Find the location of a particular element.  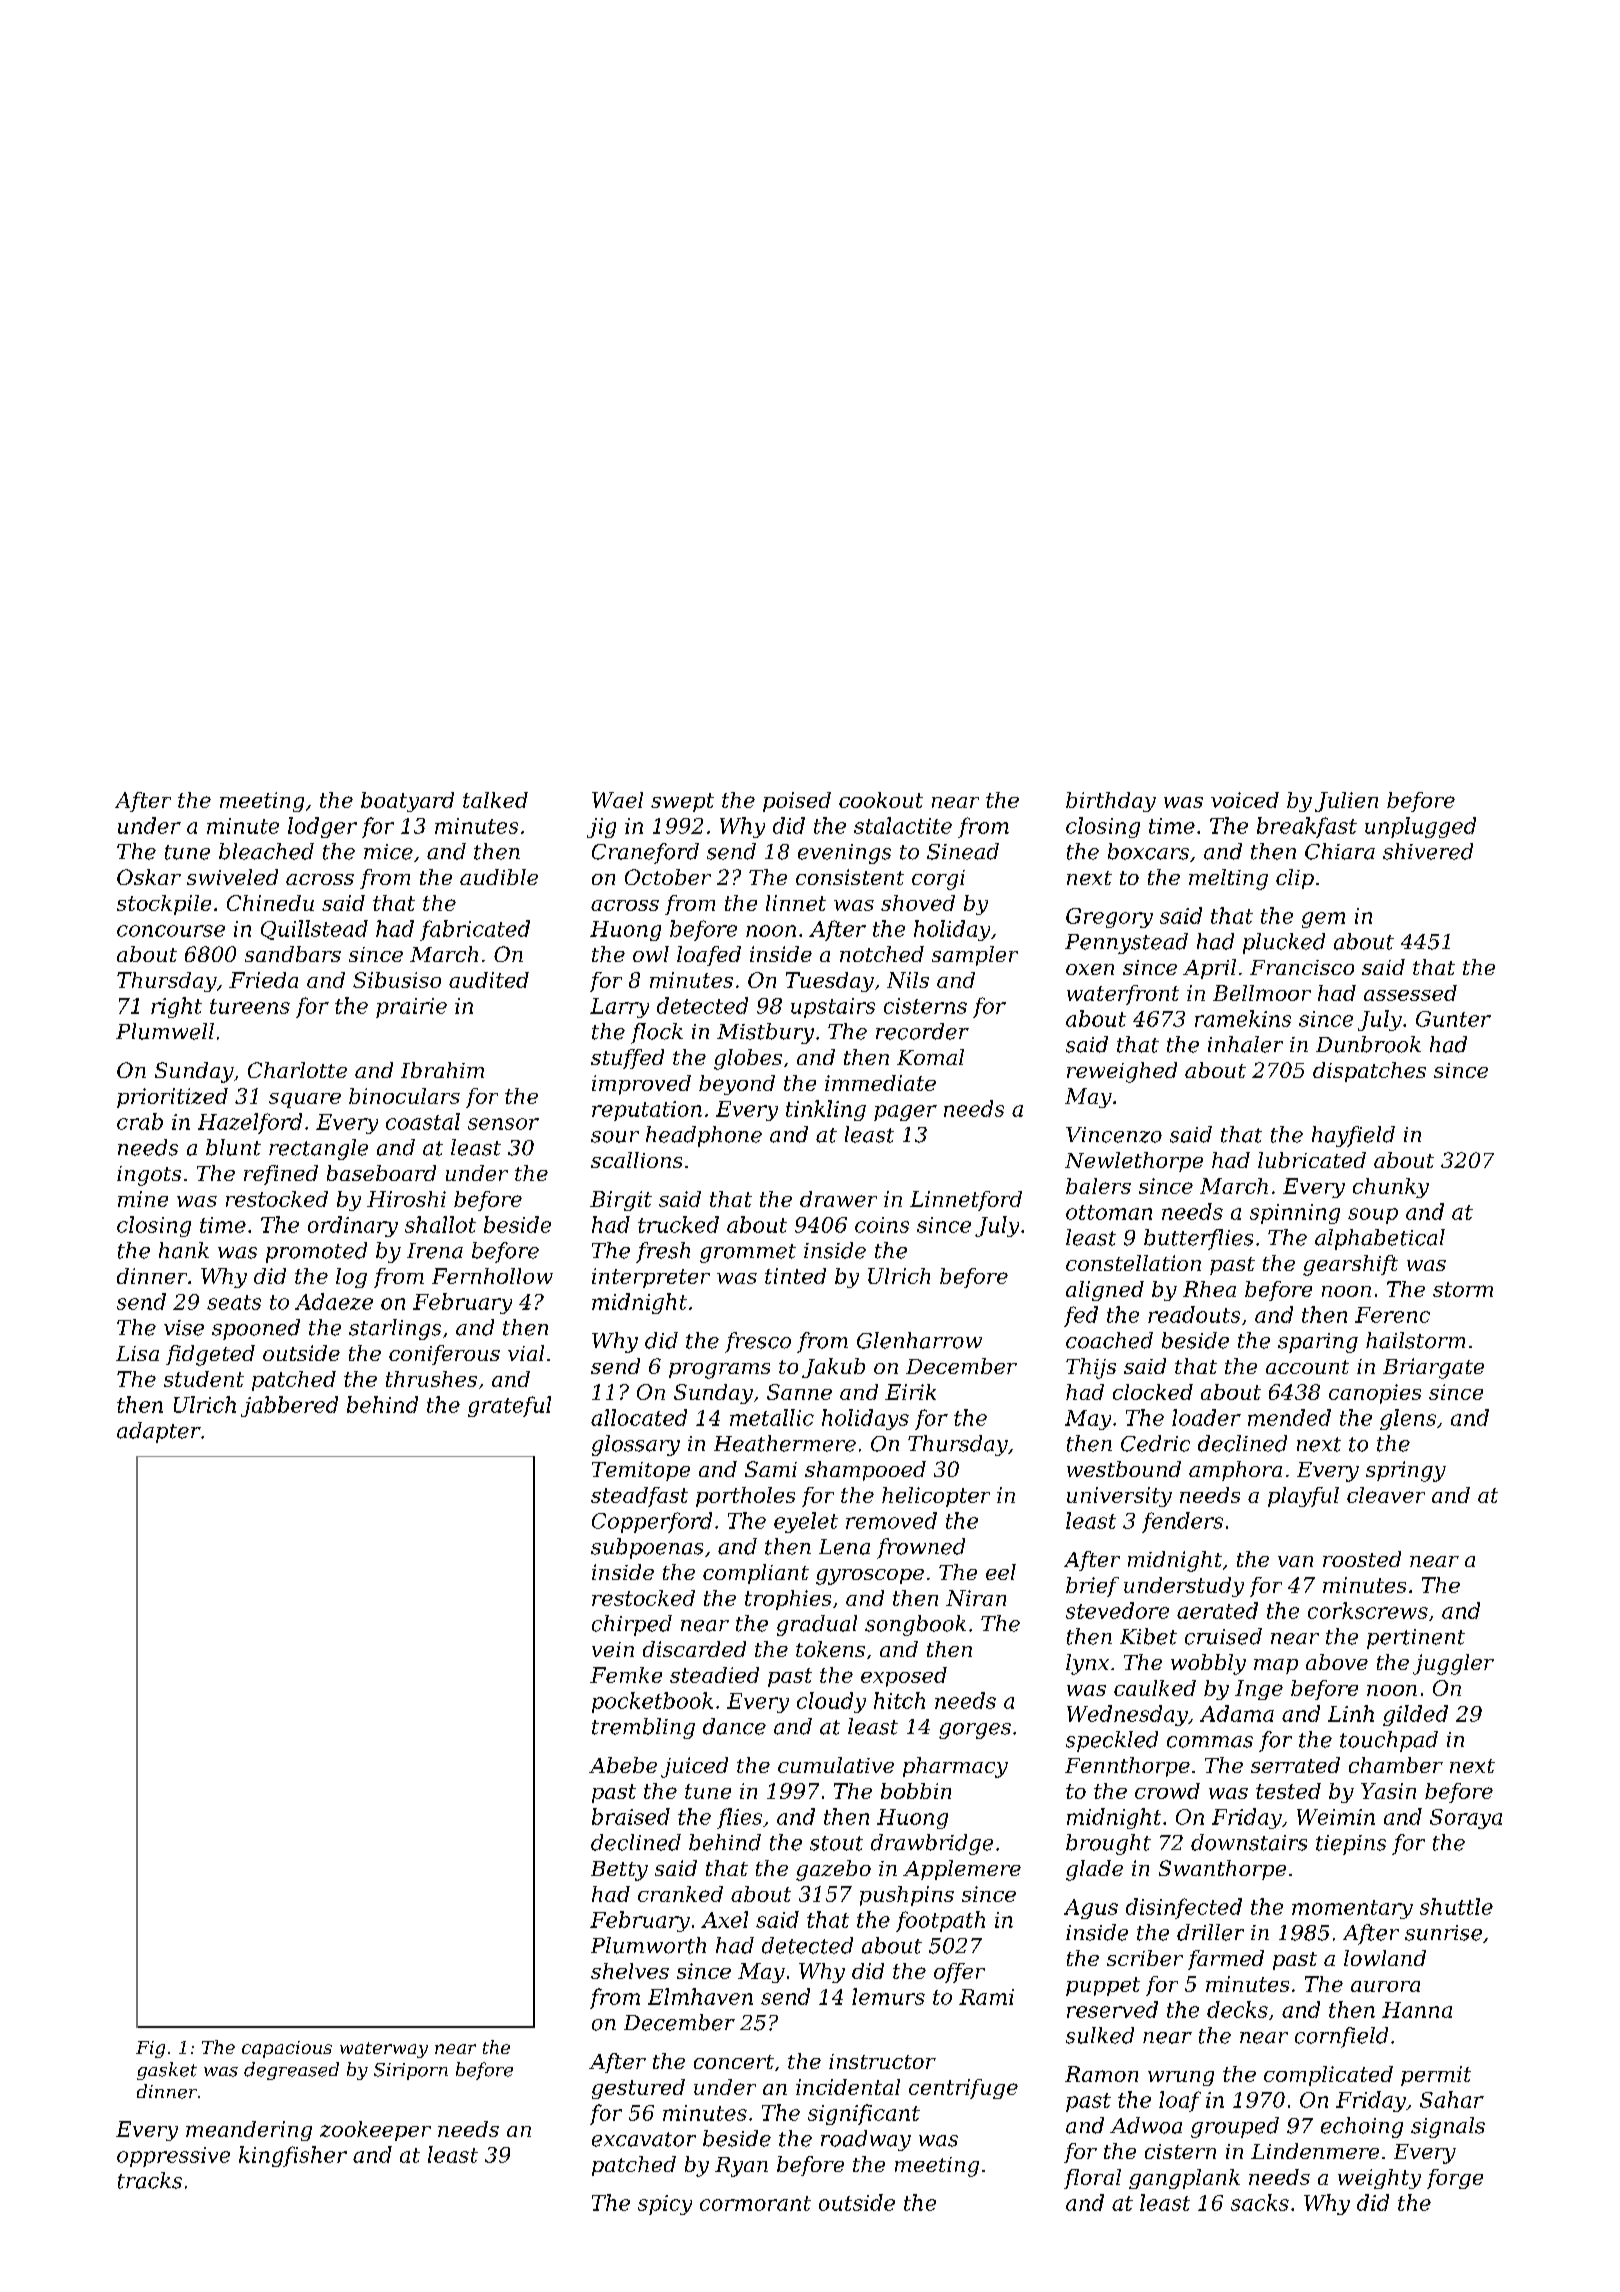

programs is located at coordinates (719, 1371).
